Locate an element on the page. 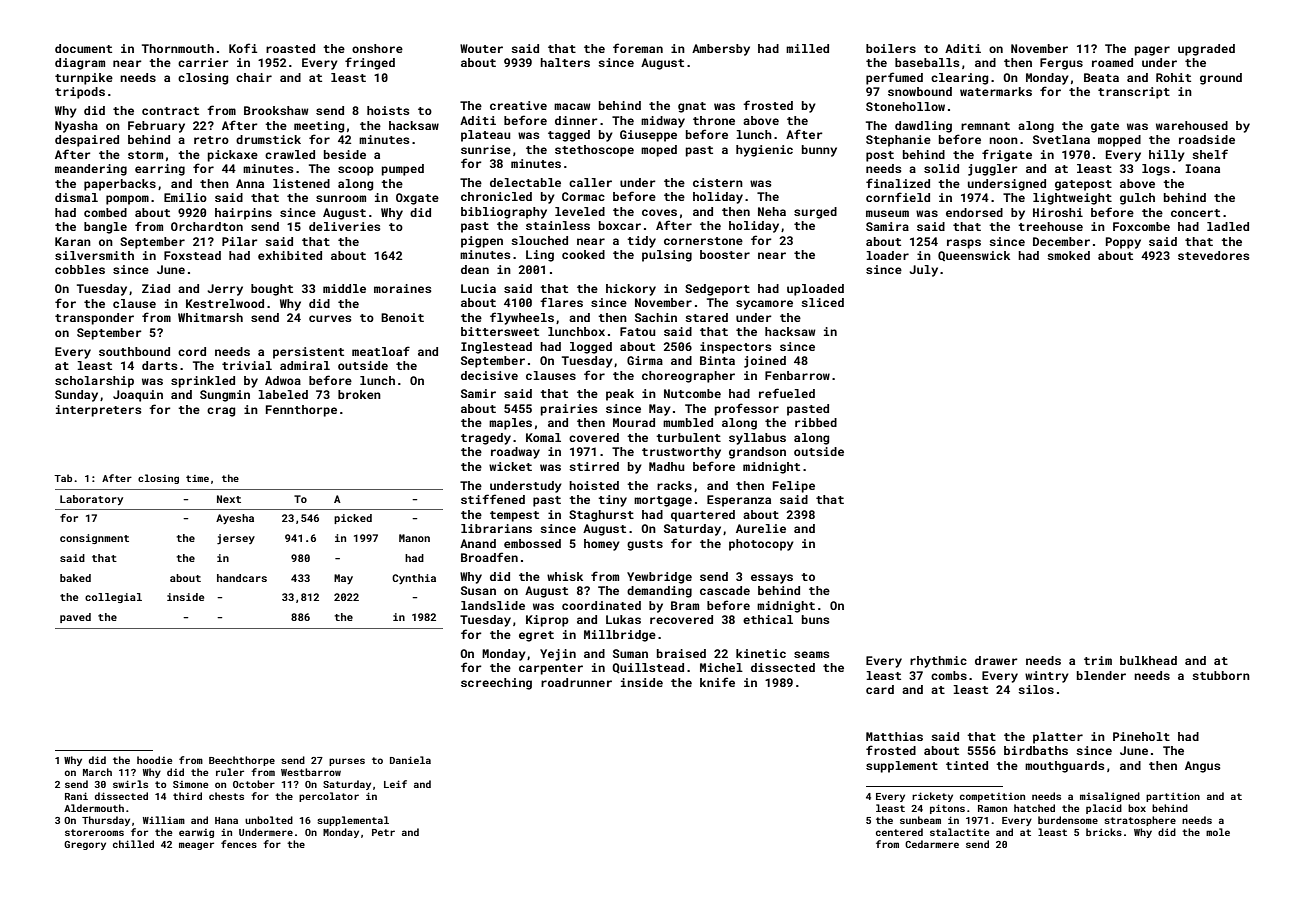 This image has height=924, width=1308. endorsed is located at coordinates (974, 212).
